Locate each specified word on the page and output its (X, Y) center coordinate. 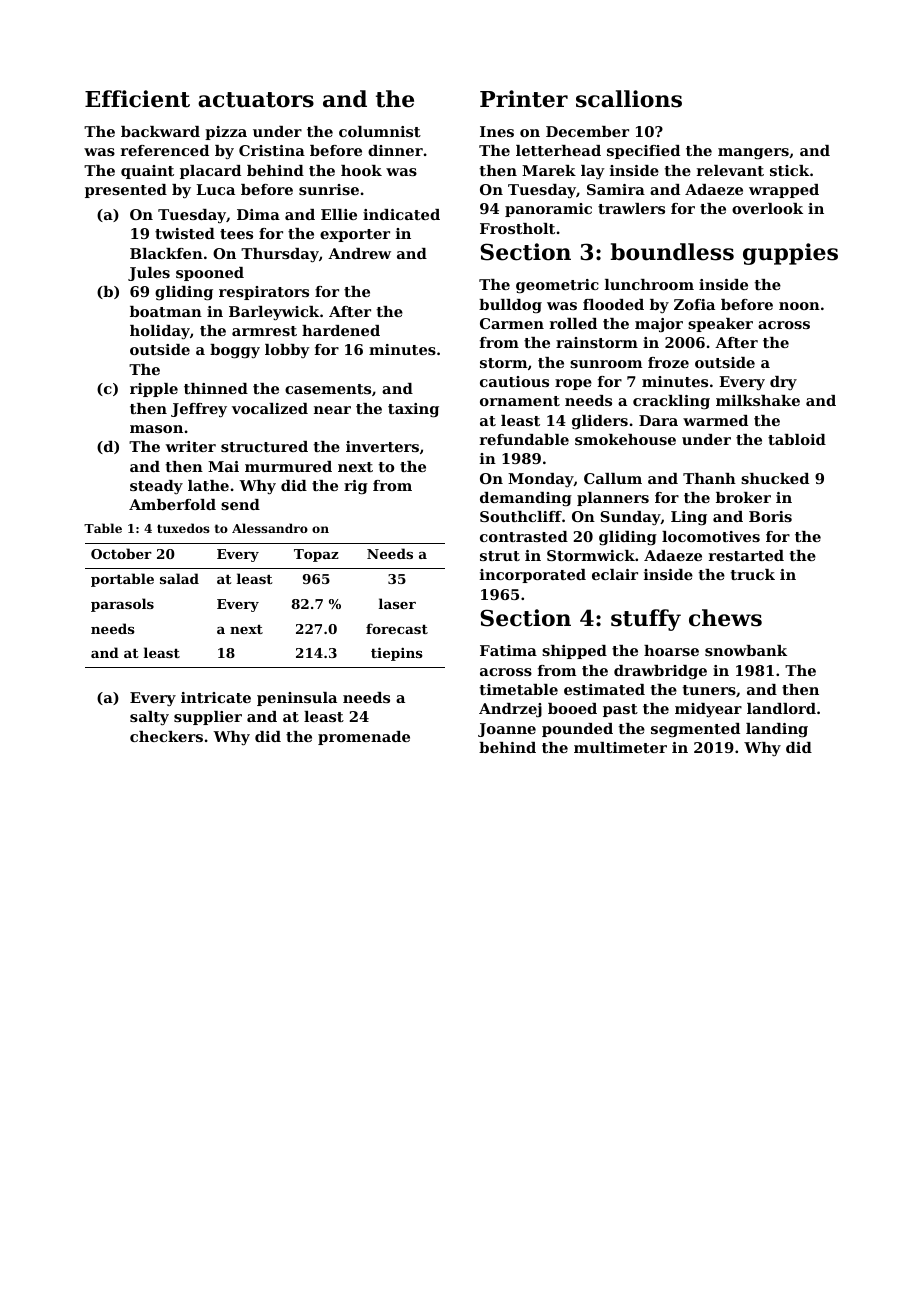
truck (752, 574)
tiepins (397, 654)
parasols (122, 605)
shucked (775, 478)
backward (160, 131)
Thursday (280, 255)
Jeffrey (199, 410)
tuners (709, 690)
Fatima (508, 650)
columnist (380, 131)
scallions (629, 99)
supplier (208, 718)
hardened (341, 330)
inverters (382, 446)
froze (668, 362)
